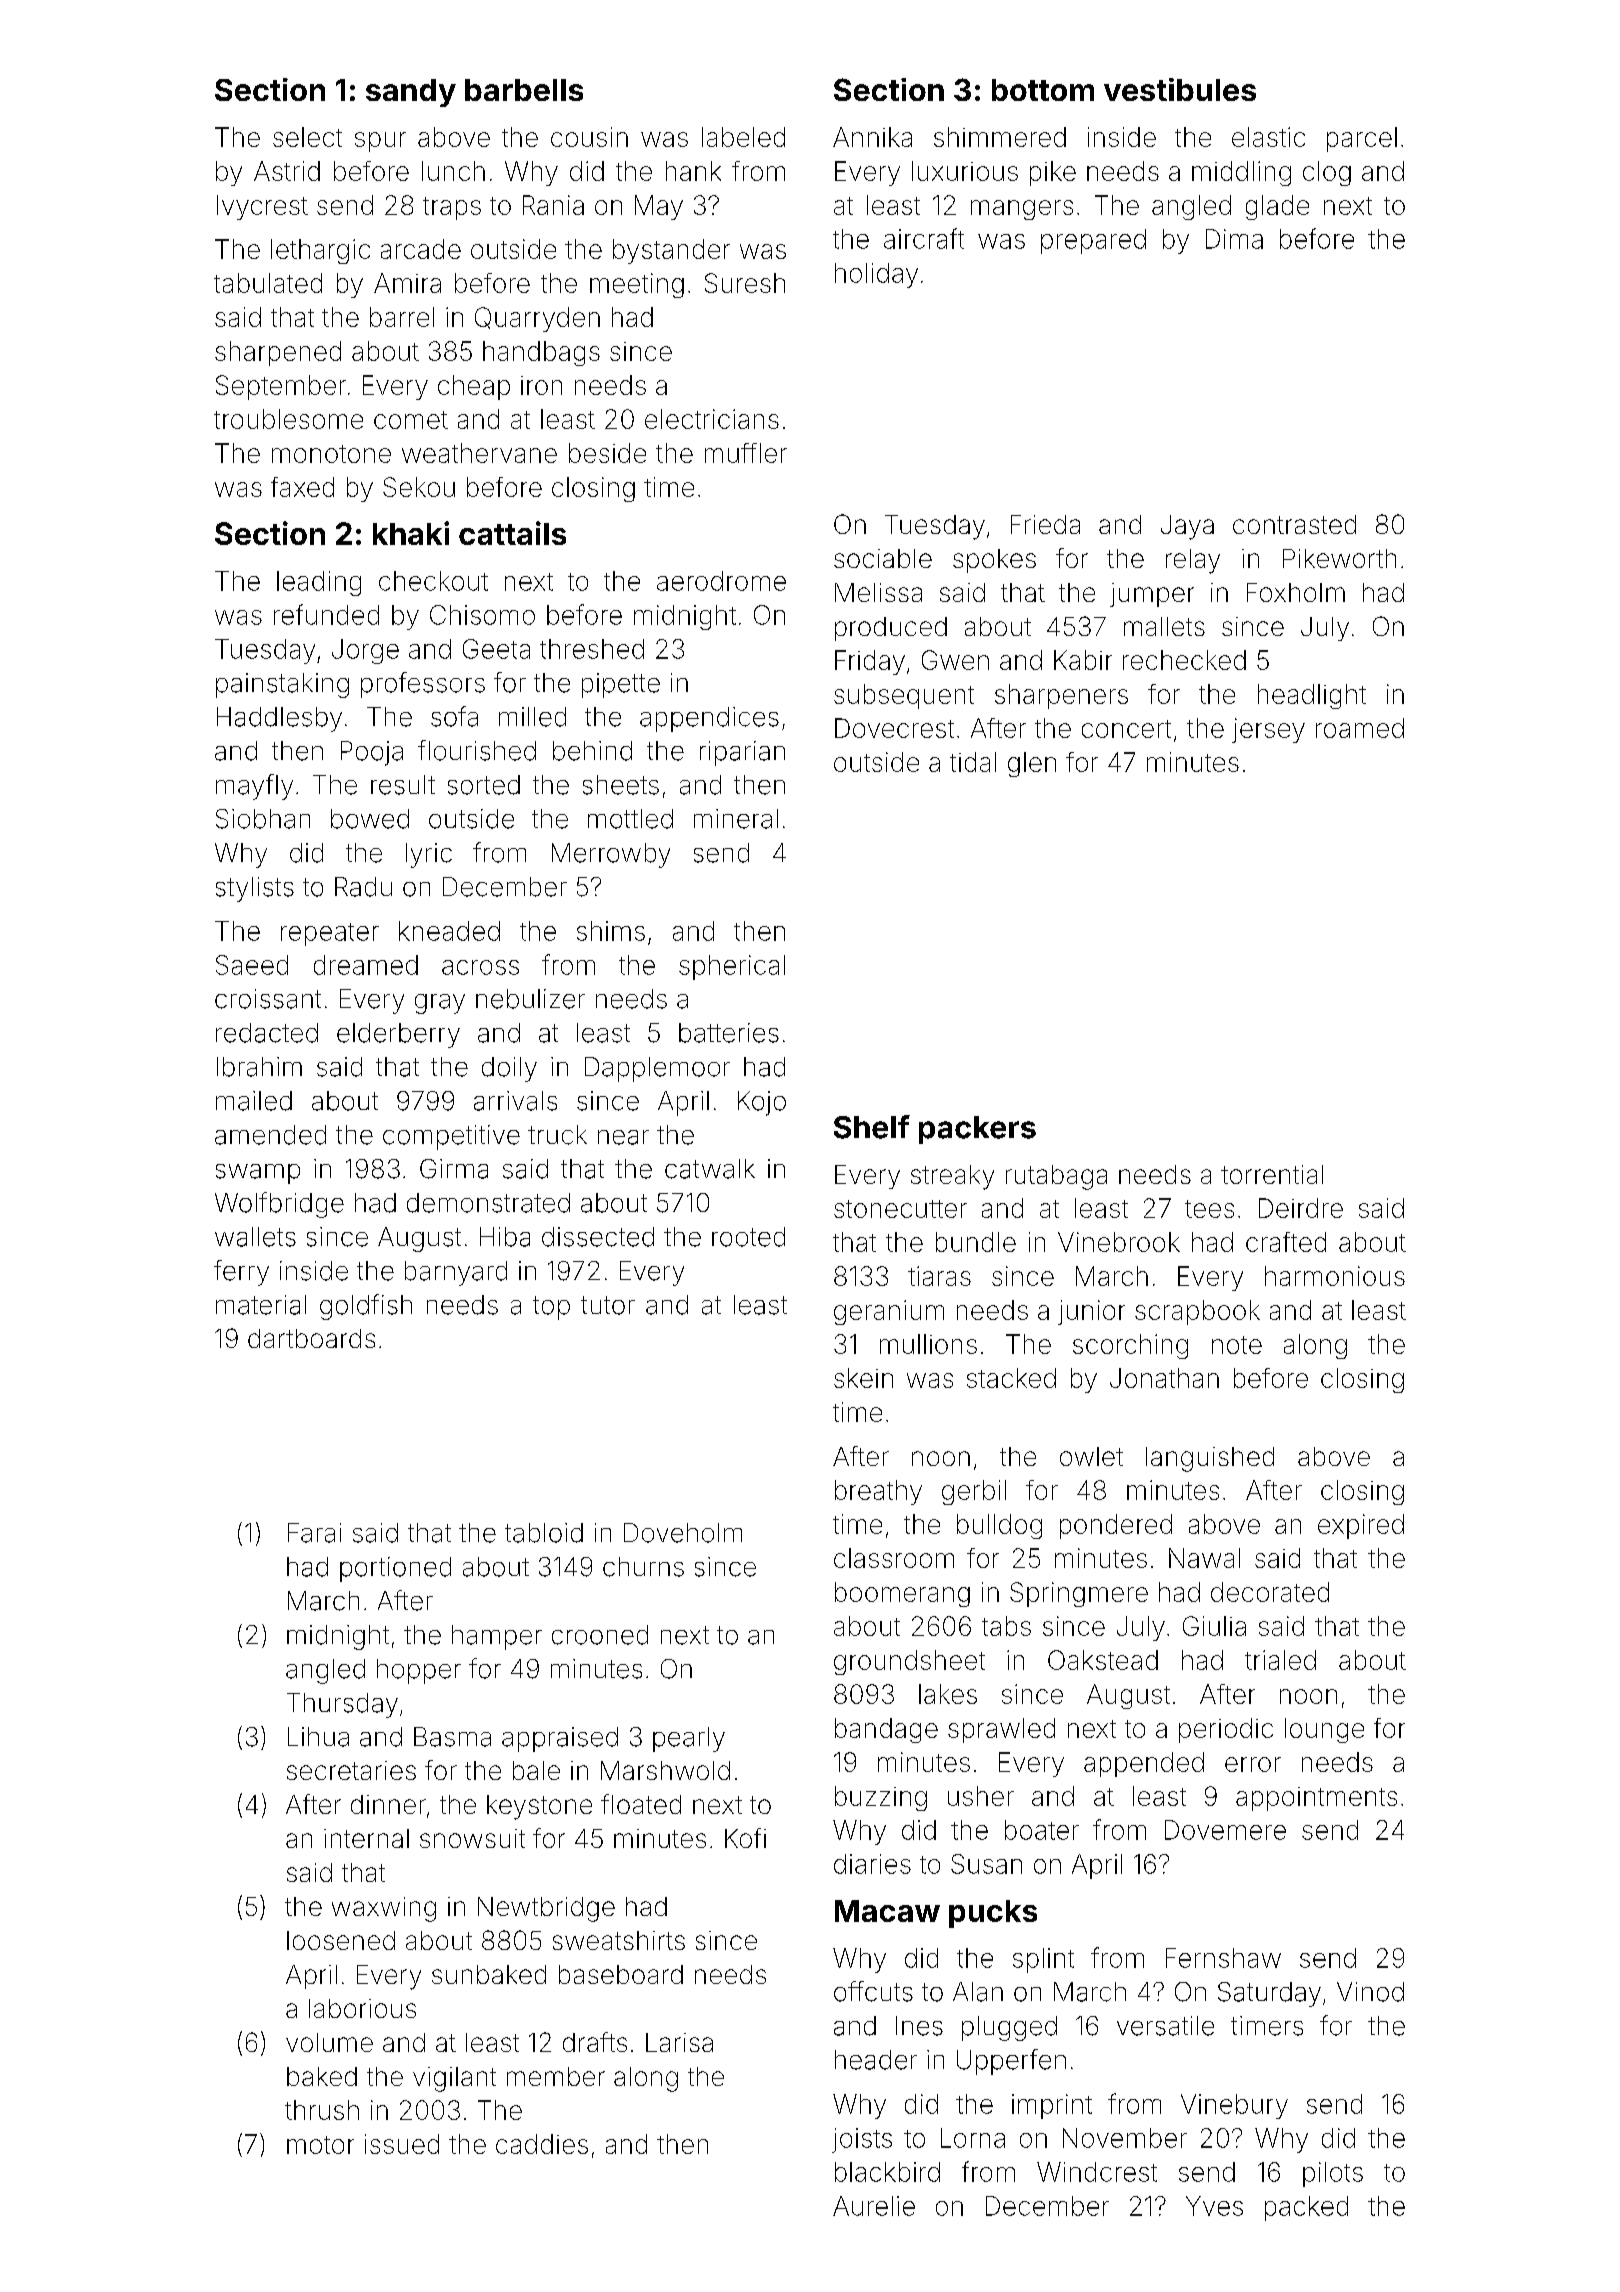 Image resolution: width=1620 pixels, height=2292 pixels. Describe the element at coordinates (1360, 728) in the screenshot. I see `roamed` at that location.
